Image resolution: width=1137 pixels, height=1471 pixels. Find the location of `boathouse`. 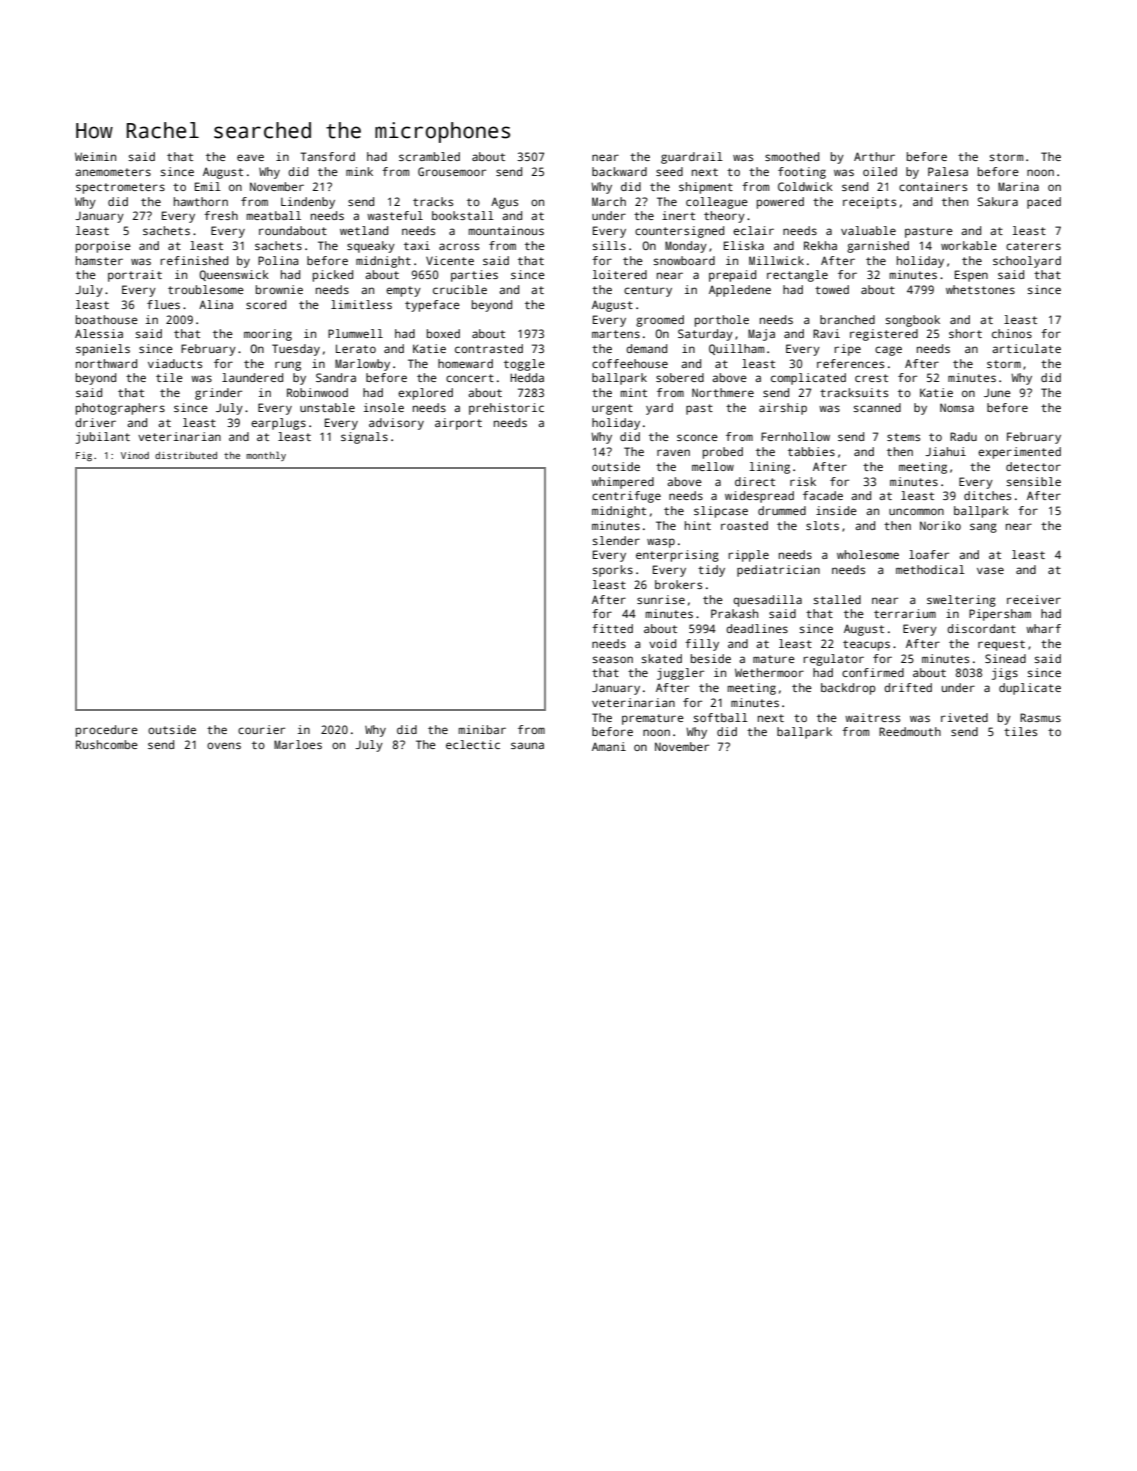

boathouse is located at coordinates (107, 319).
